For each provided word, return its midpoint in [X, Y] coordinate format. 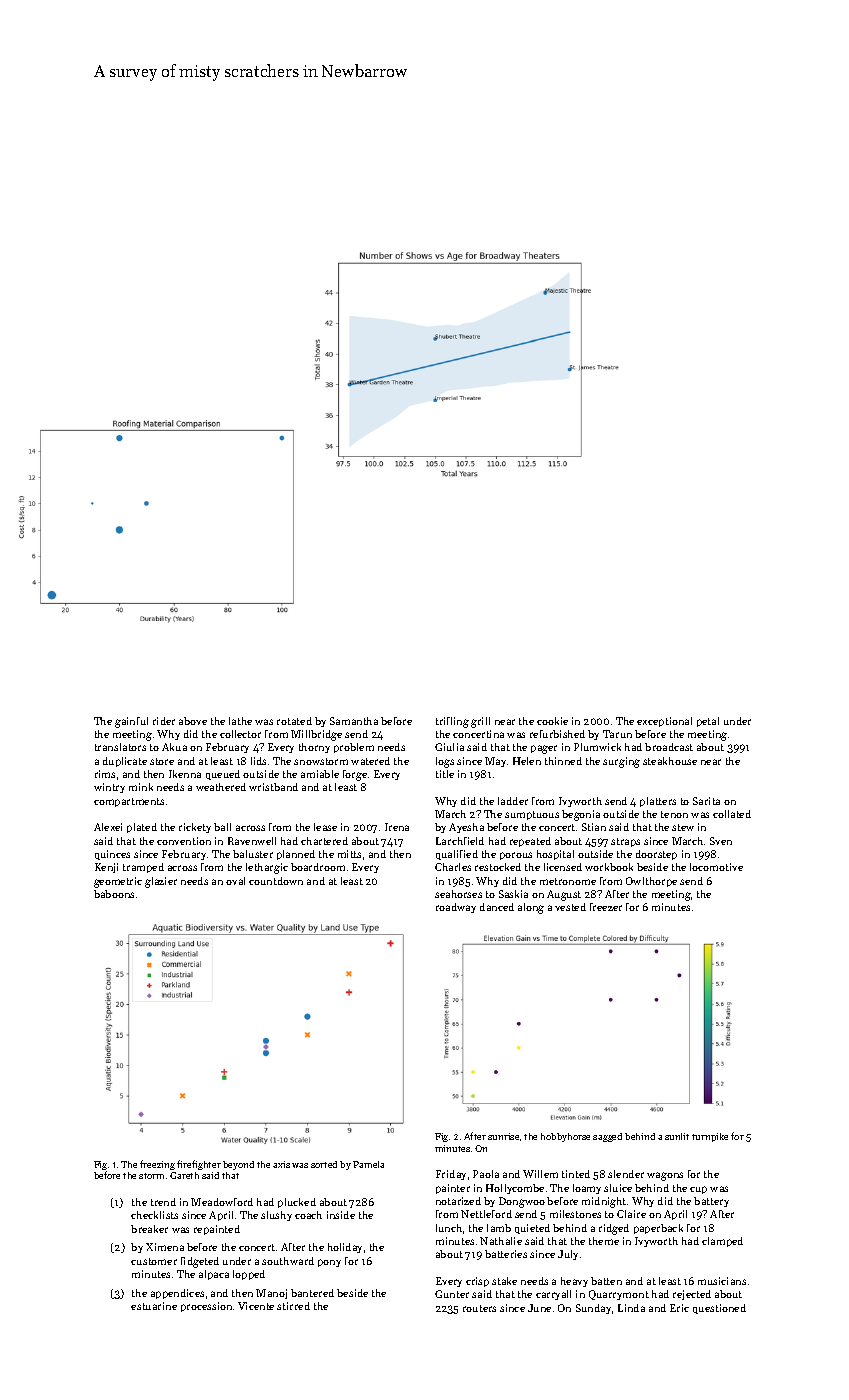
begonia [581, 815]
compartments [129, 802]
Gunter [452, 1294]
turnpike [710, 1137]
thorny [314, 748]
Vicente [256, 1306]
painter [453, 1189]
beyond [238, 1165]
